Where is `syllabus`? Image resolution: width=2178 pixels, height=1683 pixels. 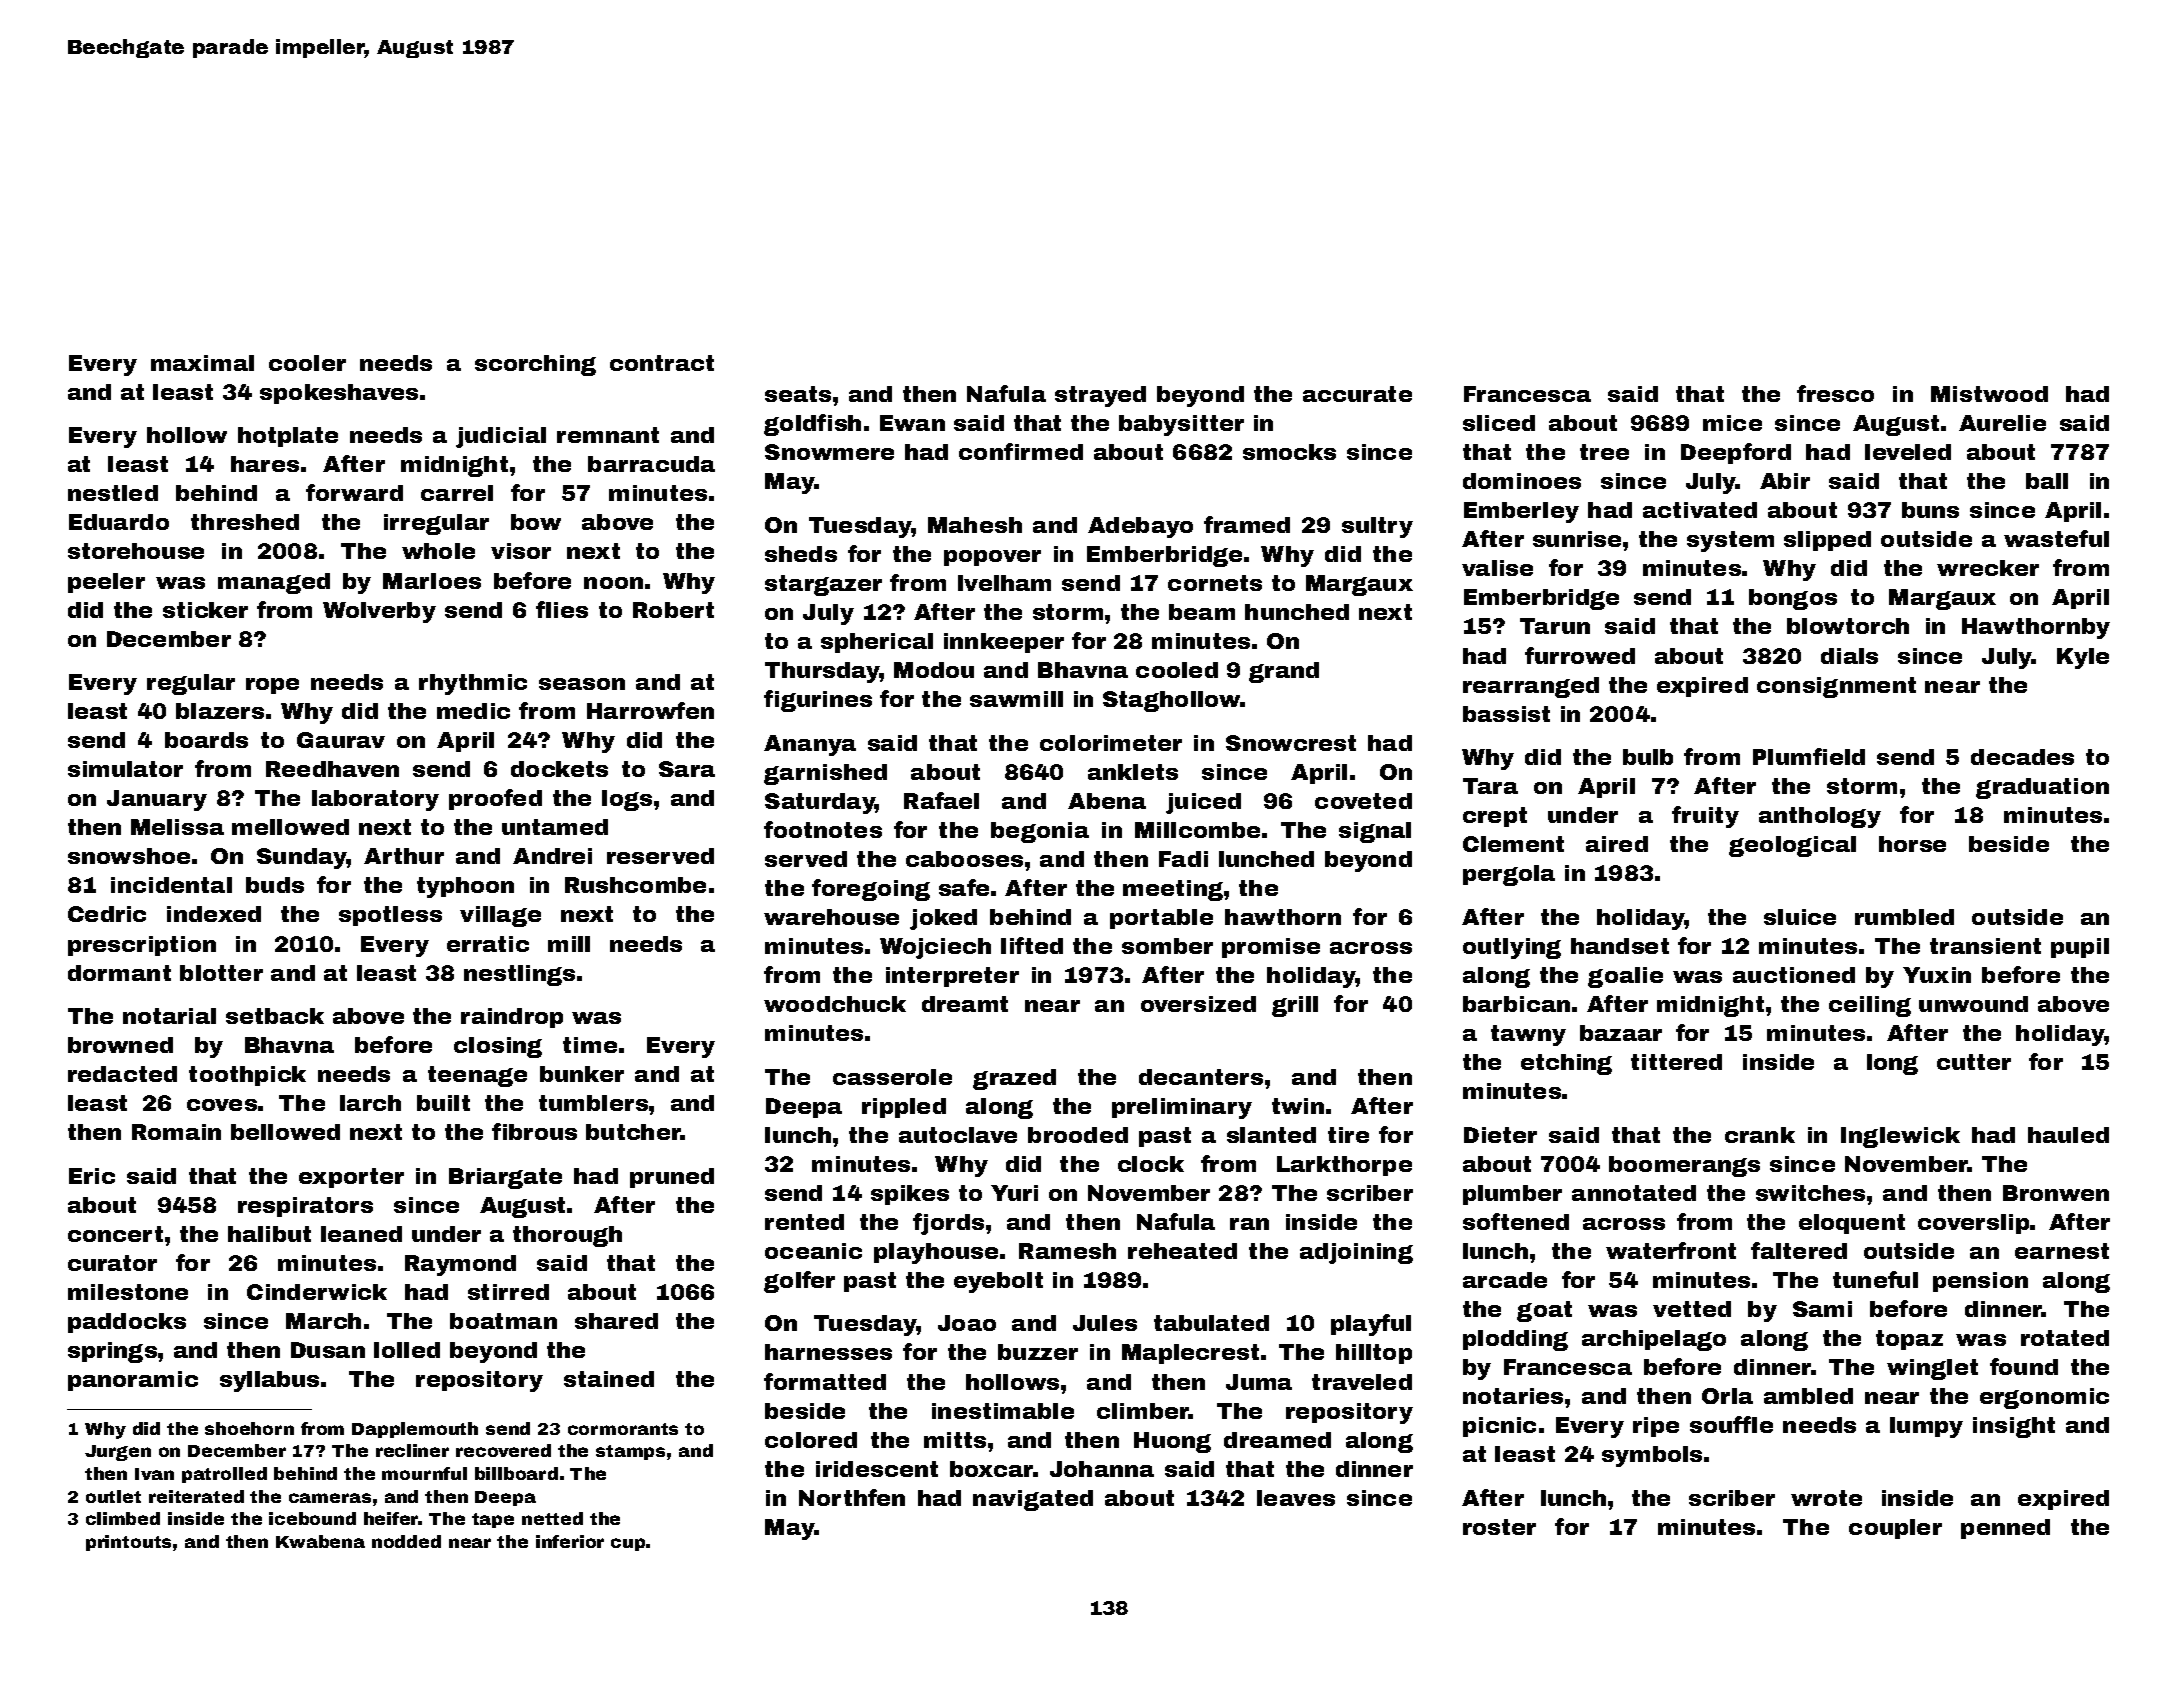
syllabus is located at coordinates (269, 1381).
